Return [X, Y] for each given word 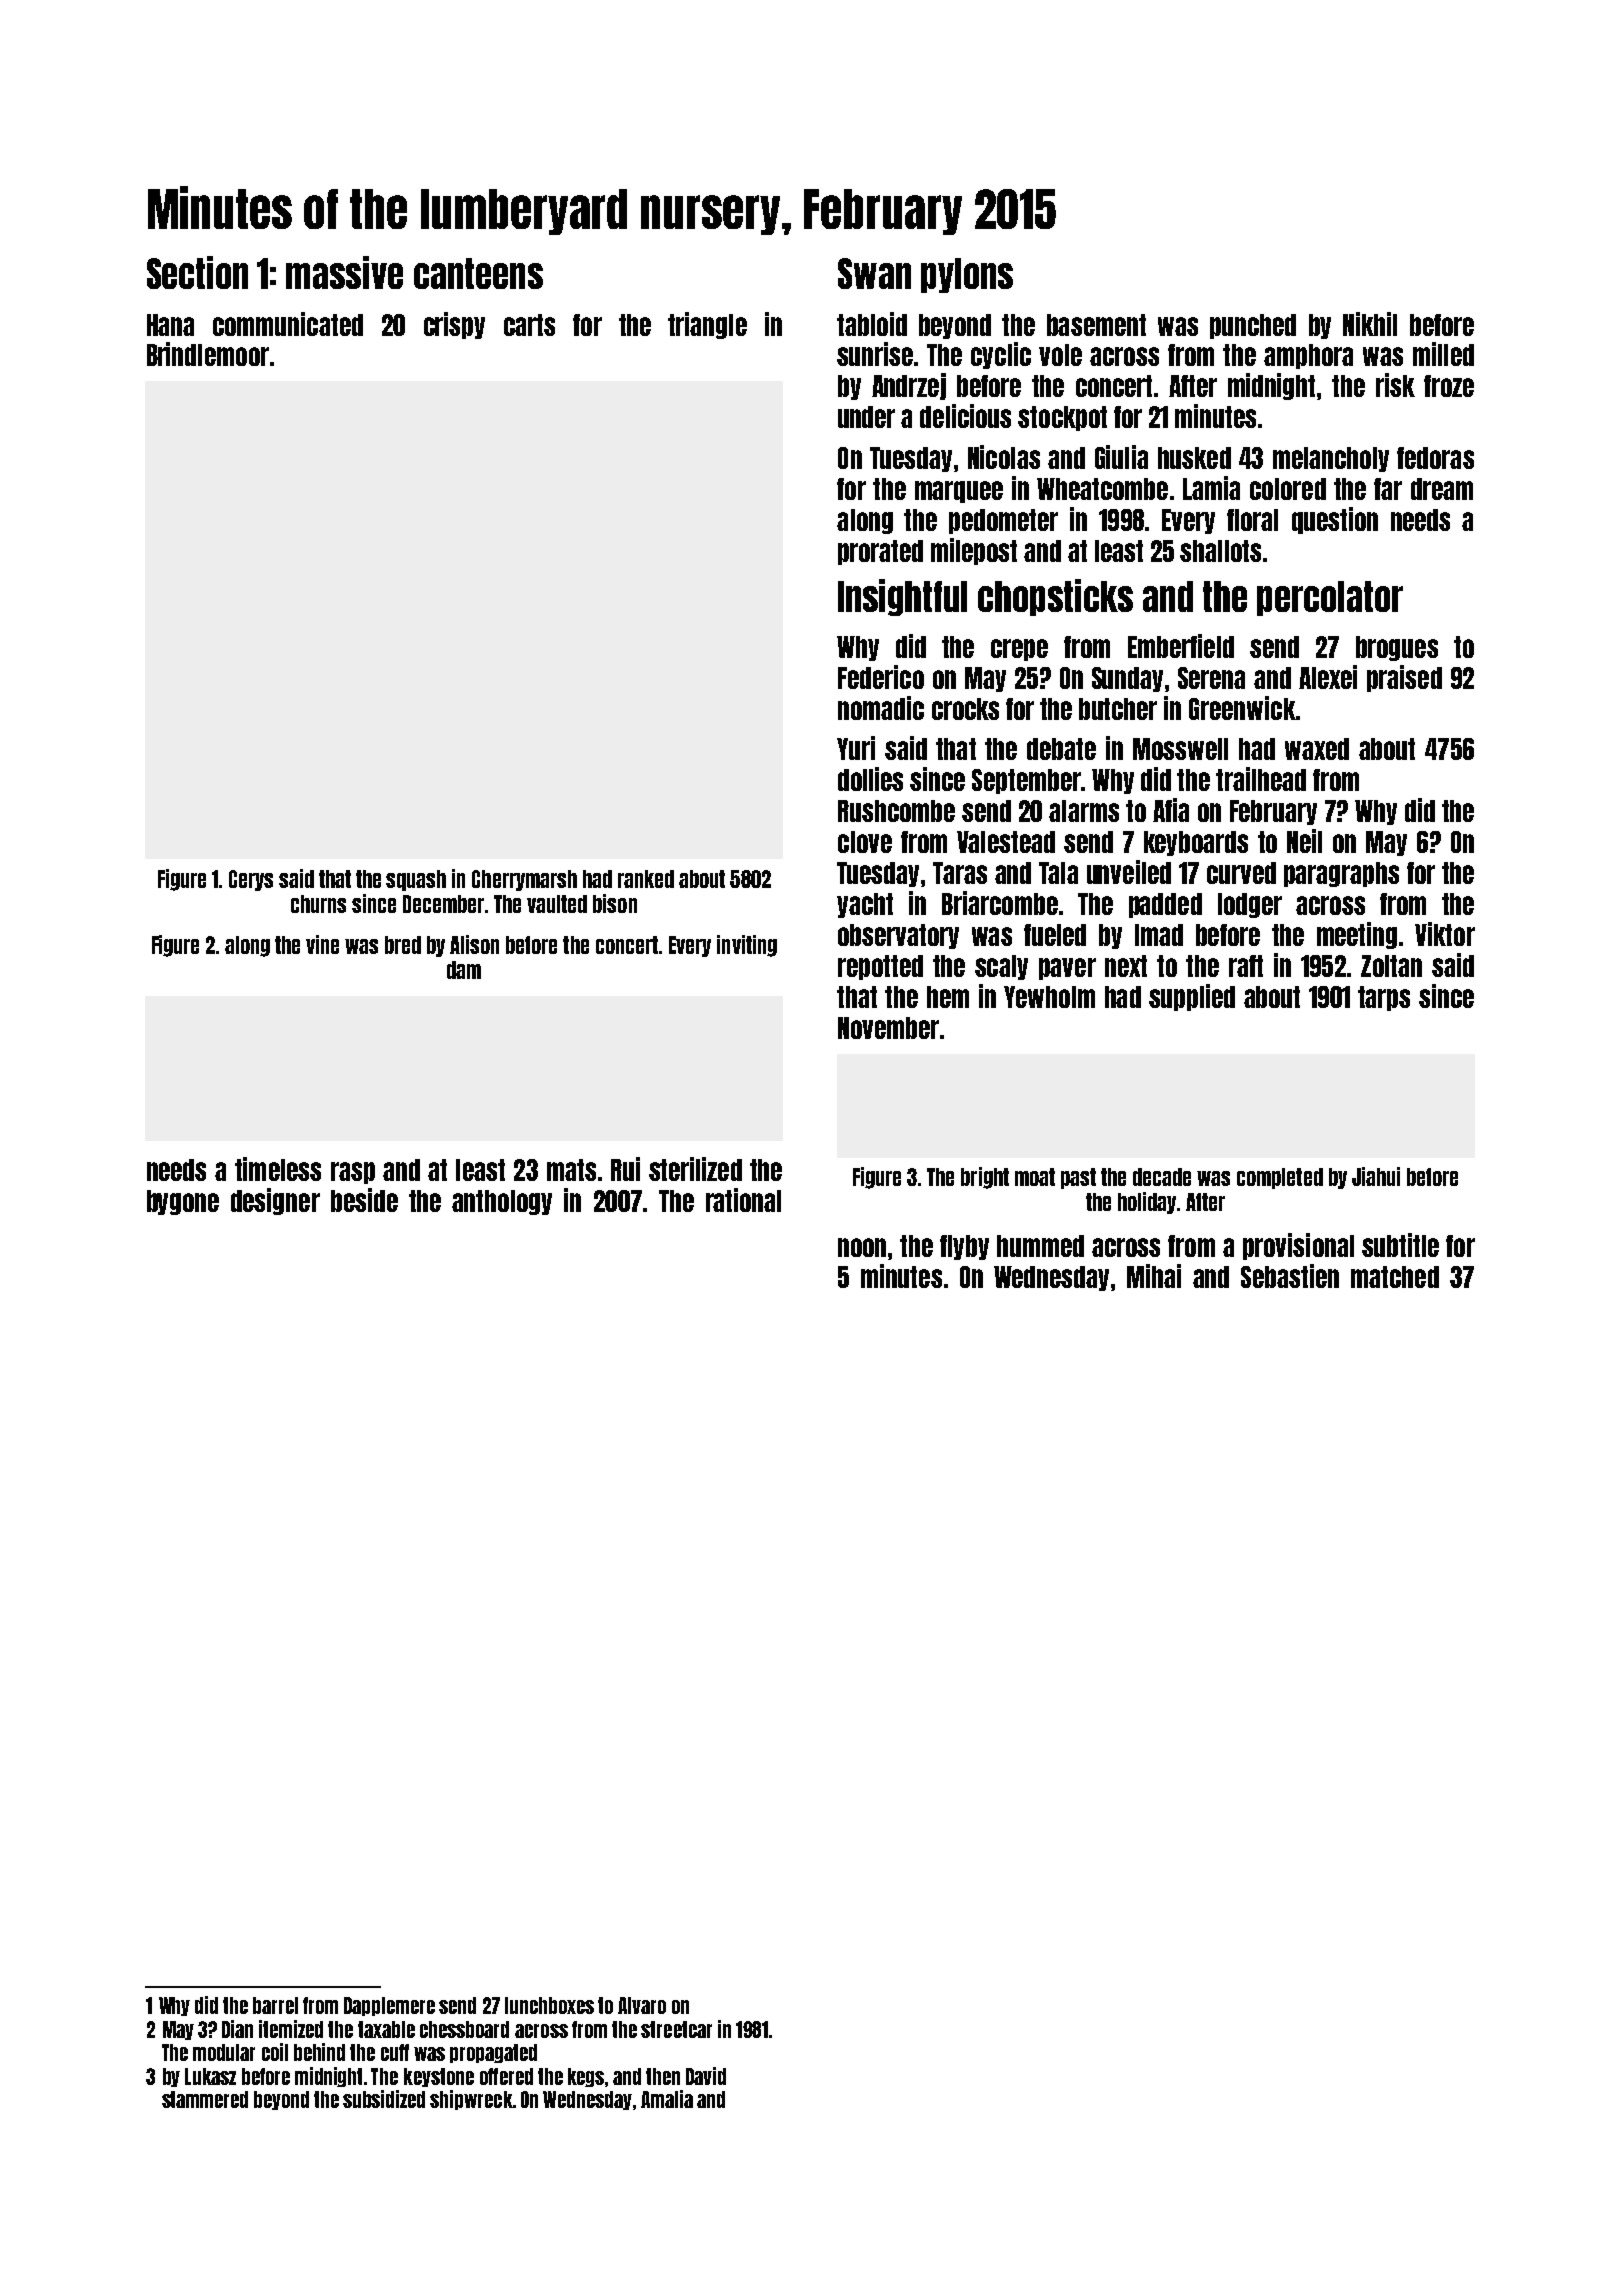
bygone [183, 1202]
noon [862, 1247]
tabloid [872, 324]
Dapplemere [389, 2006]
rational [743, 1200]
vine [322, 944]
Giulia [1121, 457]
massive [344, 272]
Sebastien [1290, 1276]
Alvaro [642, 2005]
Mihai [1154, 1276]
